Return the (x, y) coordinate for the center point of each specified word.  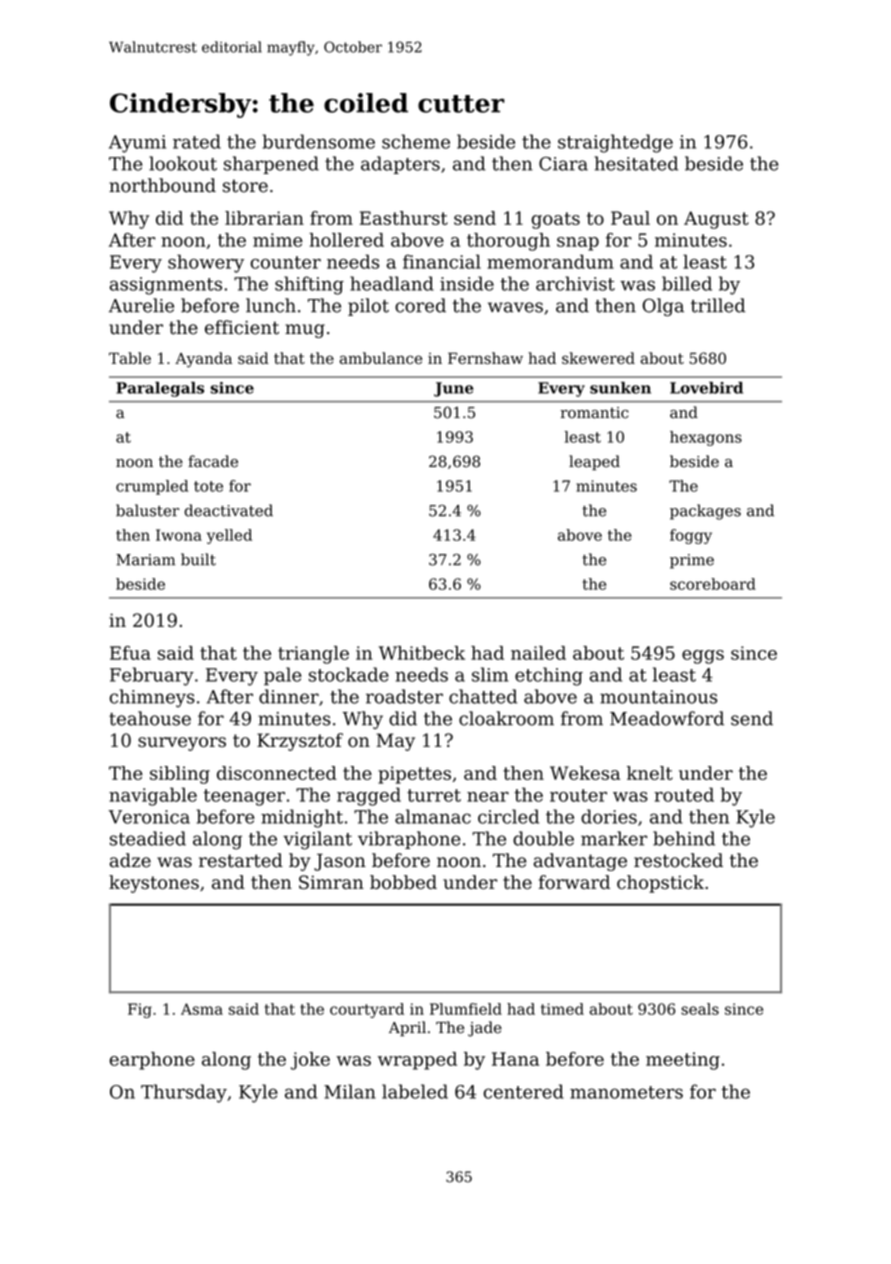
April (407, 1029)
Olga (663, 307)
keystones (154, 884)
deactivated (228, 510)
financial (442, 261)
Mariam (145, 560)
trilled (718, 305)
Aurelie (141, 305)
